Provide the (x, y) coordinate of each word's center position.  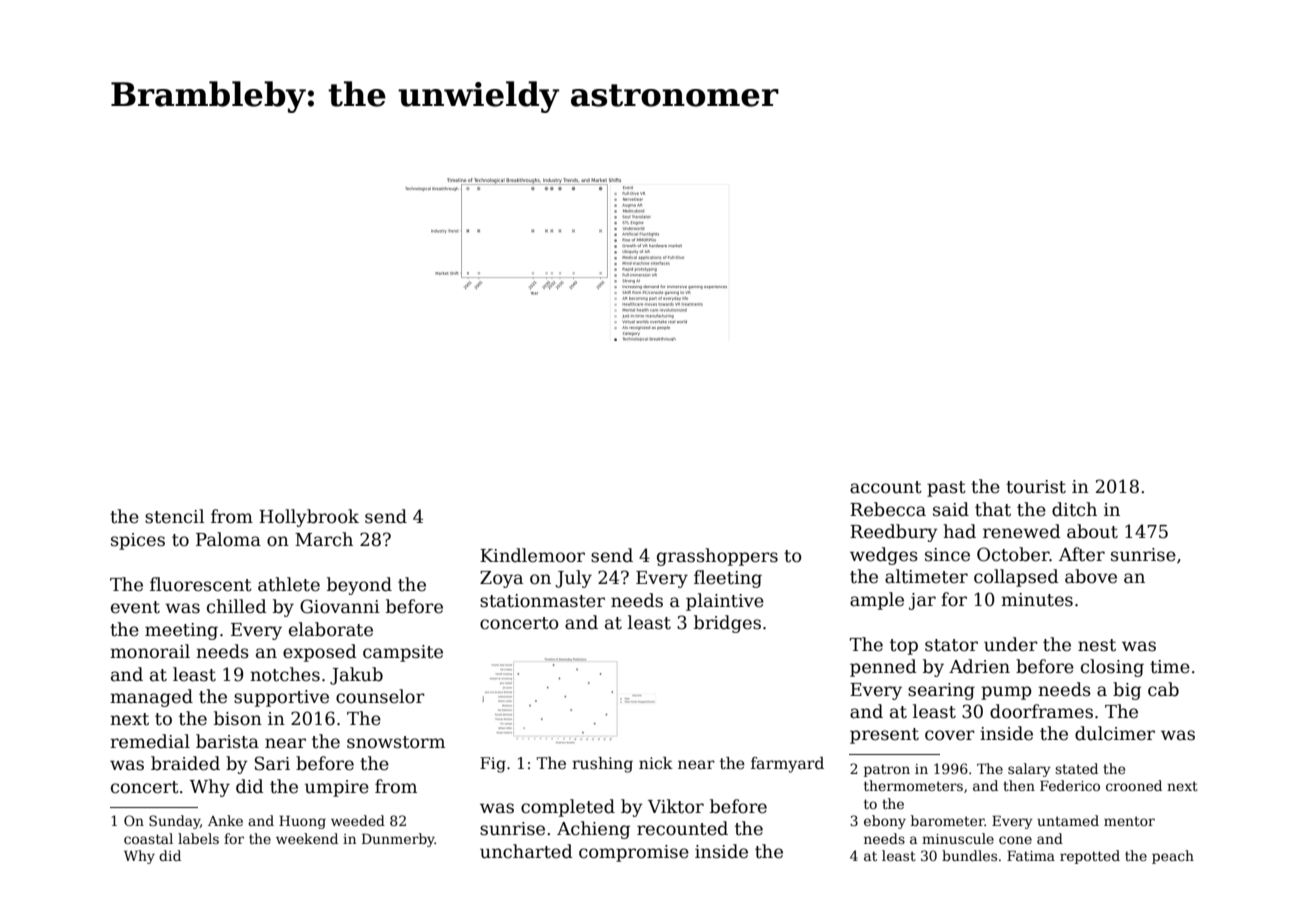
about (1092, 531)
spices (138, 541)
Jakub (356, 676)
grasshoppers (717, 557)
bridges (727, 624)
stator (951, 645)
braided (185, 763)
